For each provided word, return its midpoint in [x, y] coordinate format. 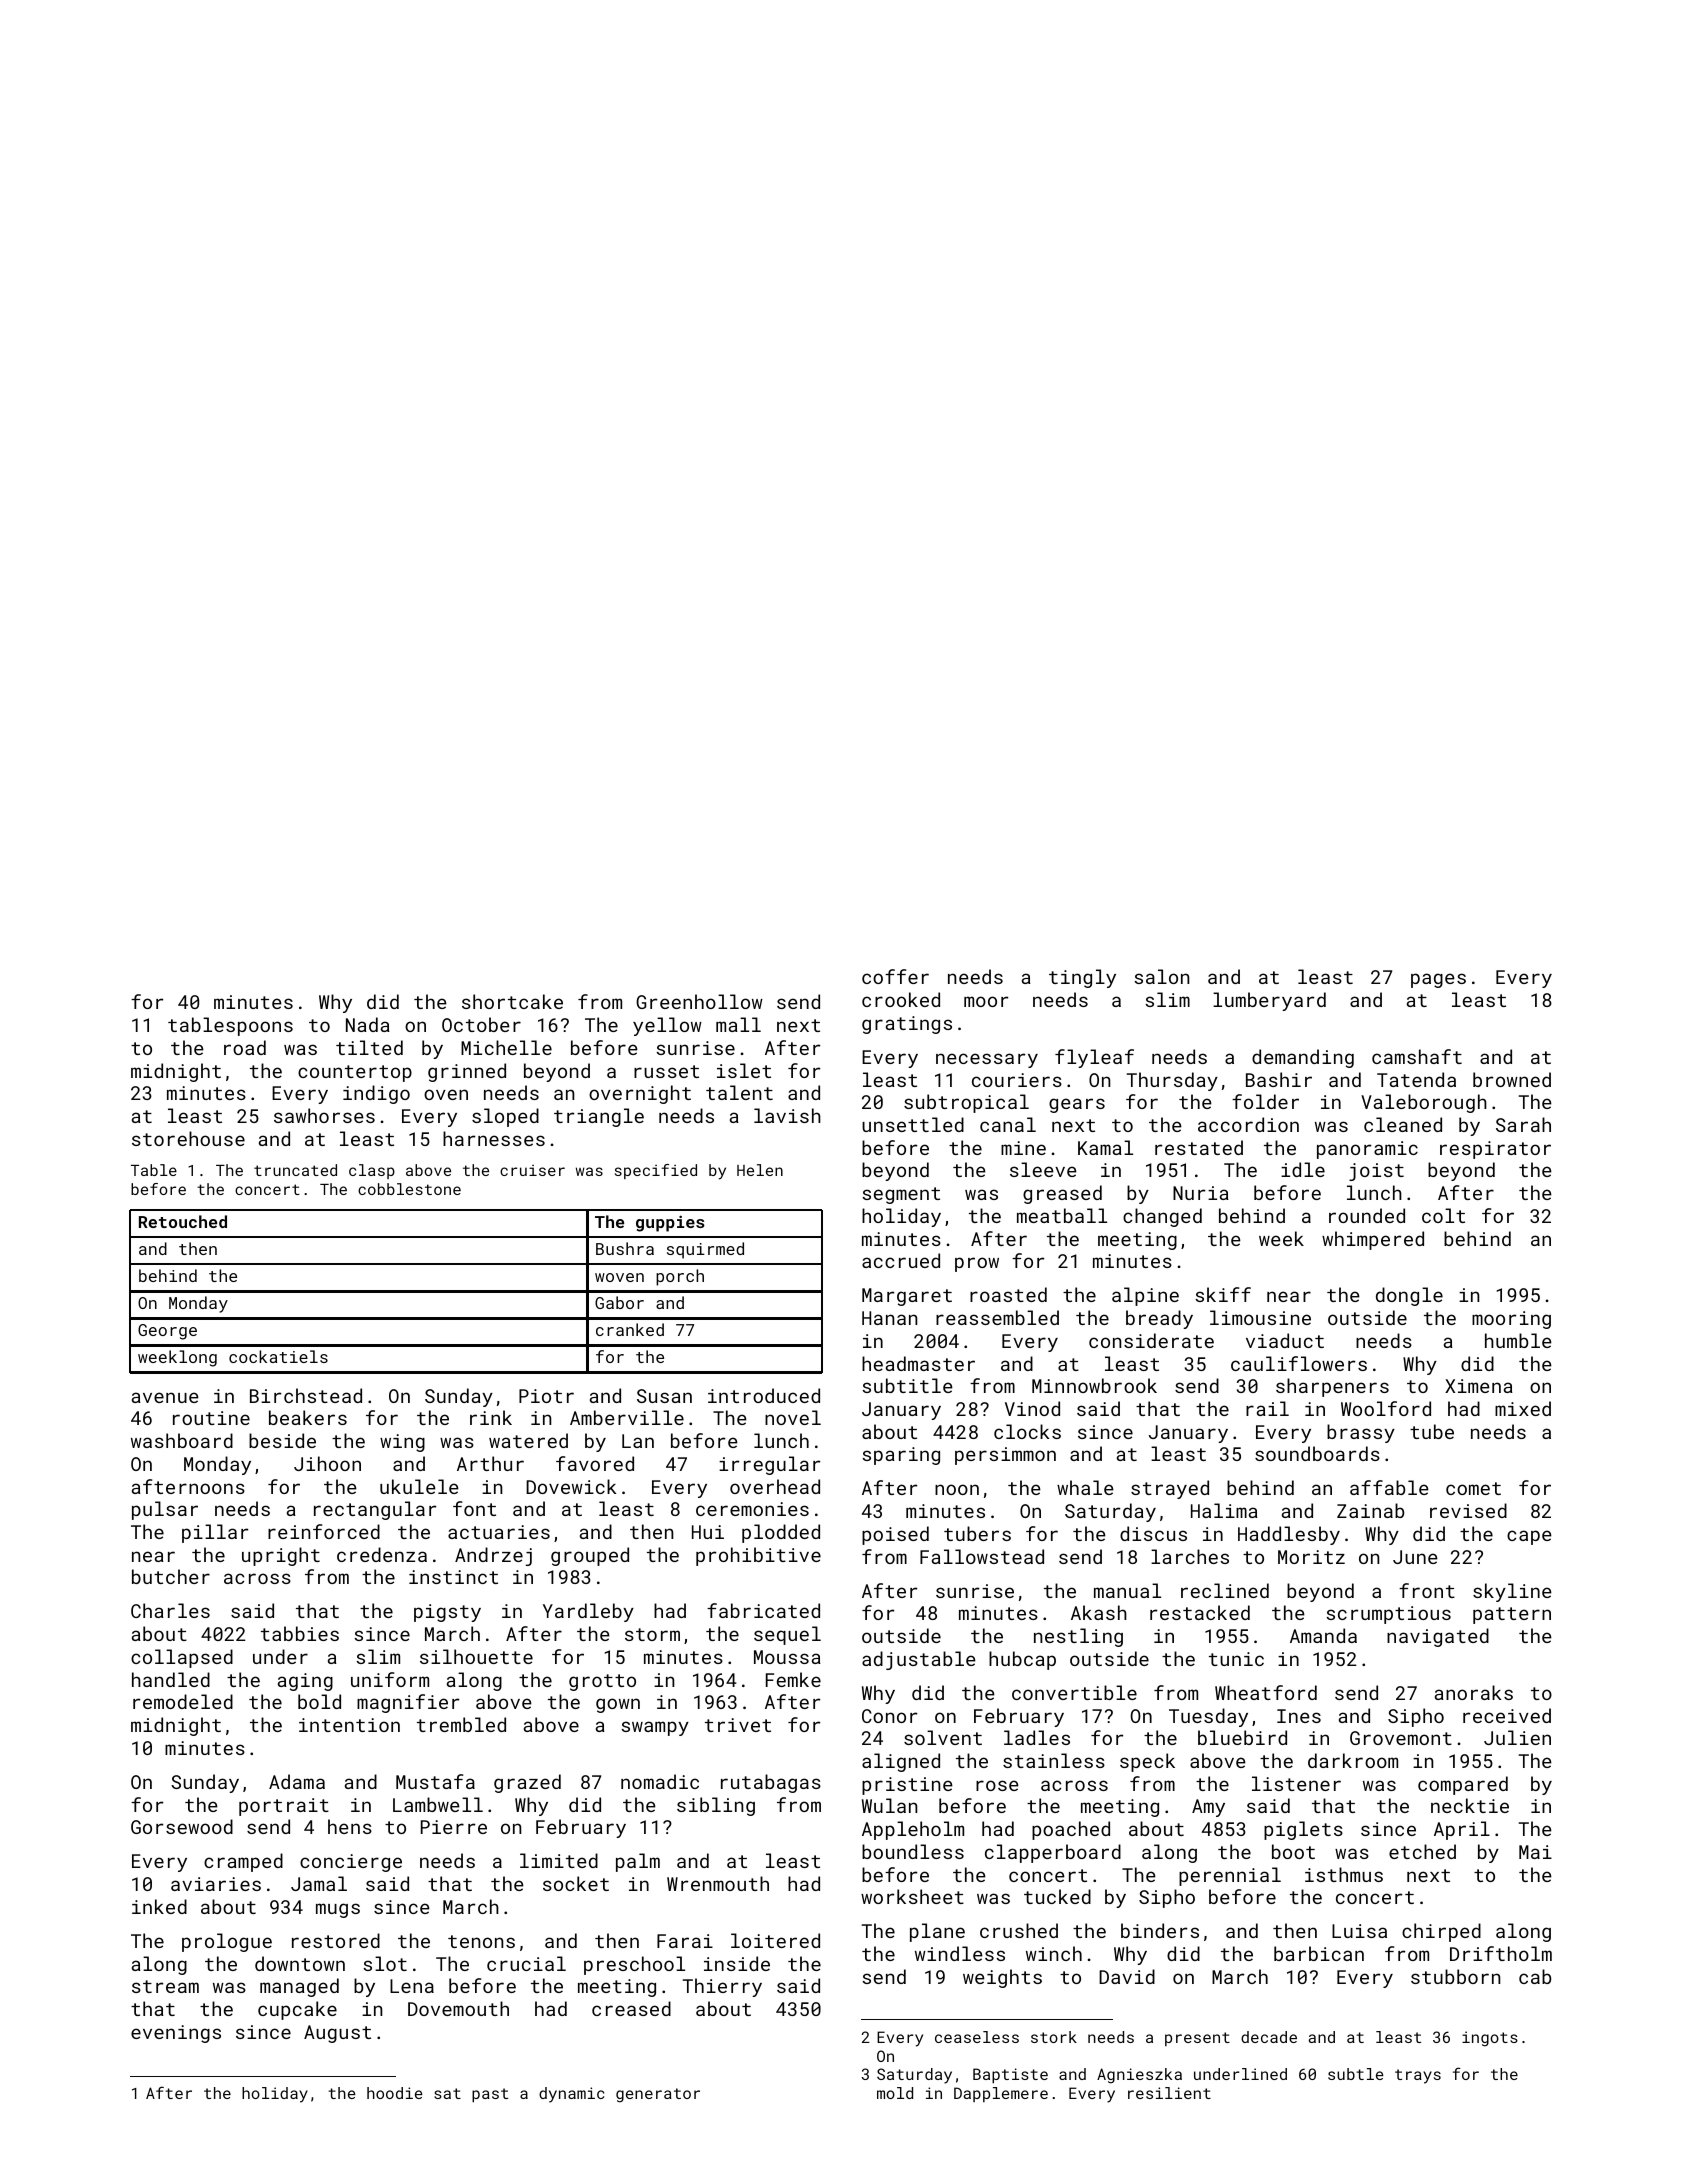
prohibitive [758, 1556]
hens [350, 1826]
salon [1161, 976]
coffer [895, 976]
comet [1473, 1488]
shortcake [512, 1001]
